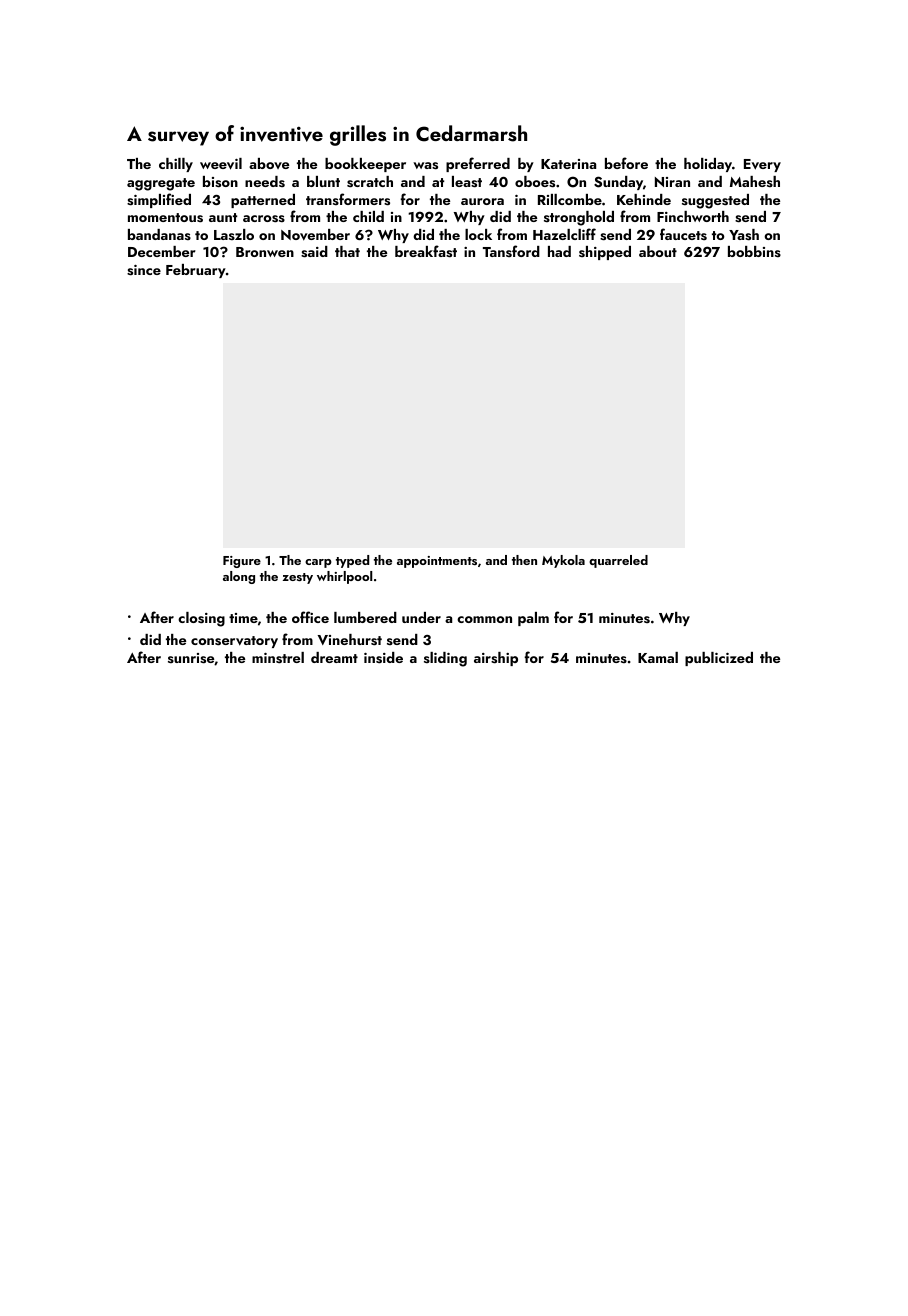 This image has width=908, height=1316. What do you see at coordinates (352, 561) in the image?
I see `typed` at bounding box center [352, 561].
